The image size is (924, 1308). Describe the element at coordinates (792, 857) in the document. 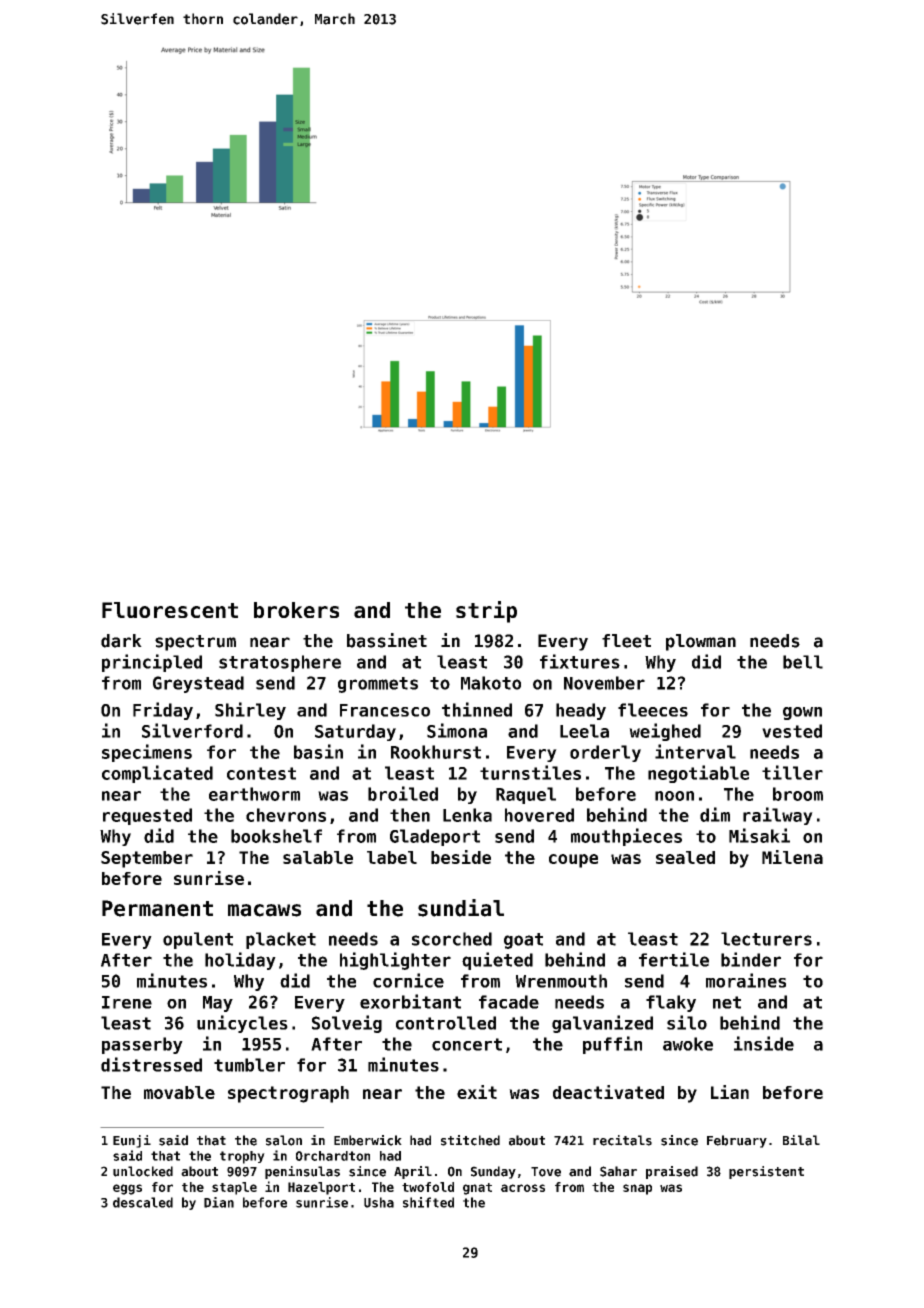

I see `Milena` at that location.
